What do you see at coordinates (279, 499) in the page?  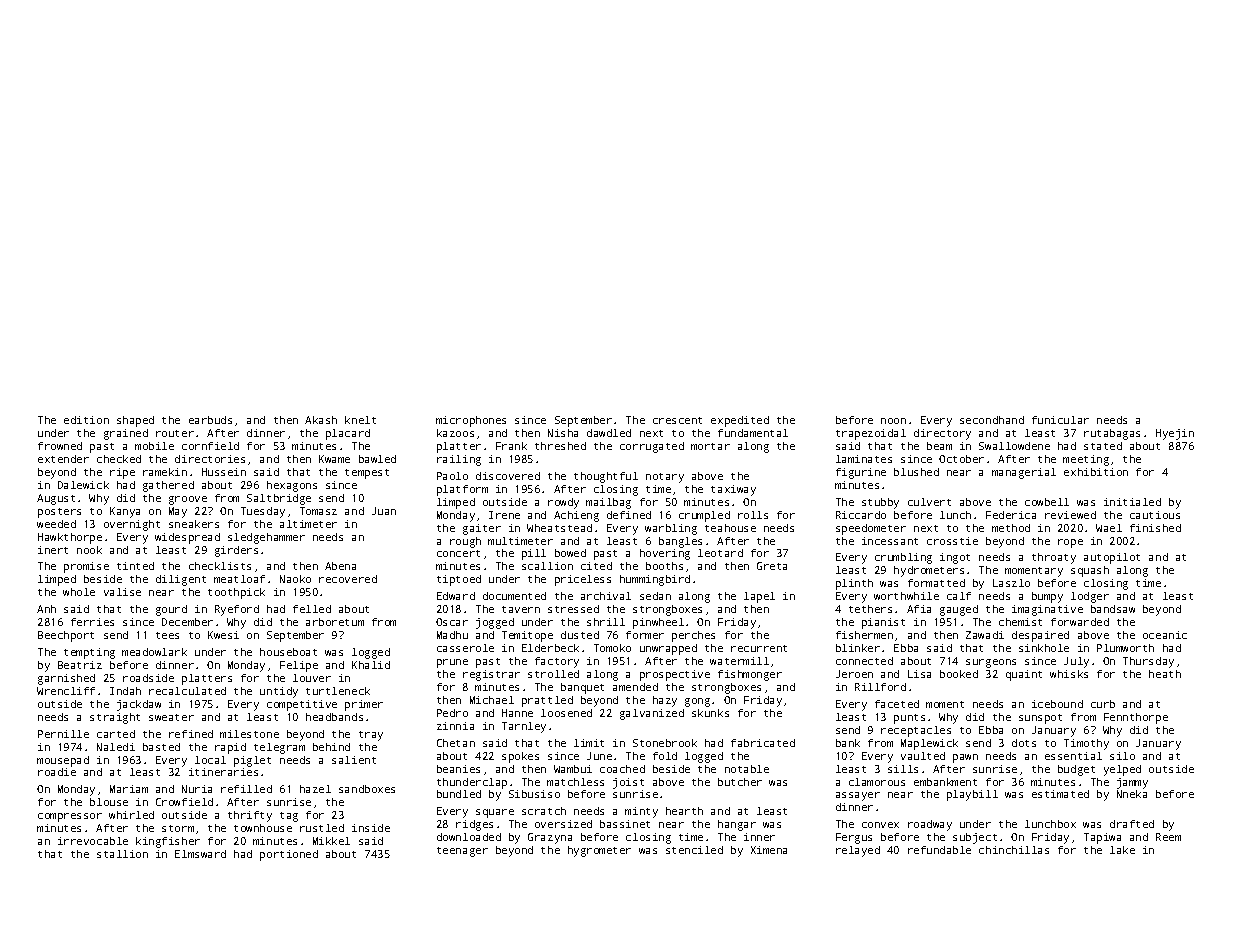 I see `Saltbridge` at bounding box center [279, 499].
